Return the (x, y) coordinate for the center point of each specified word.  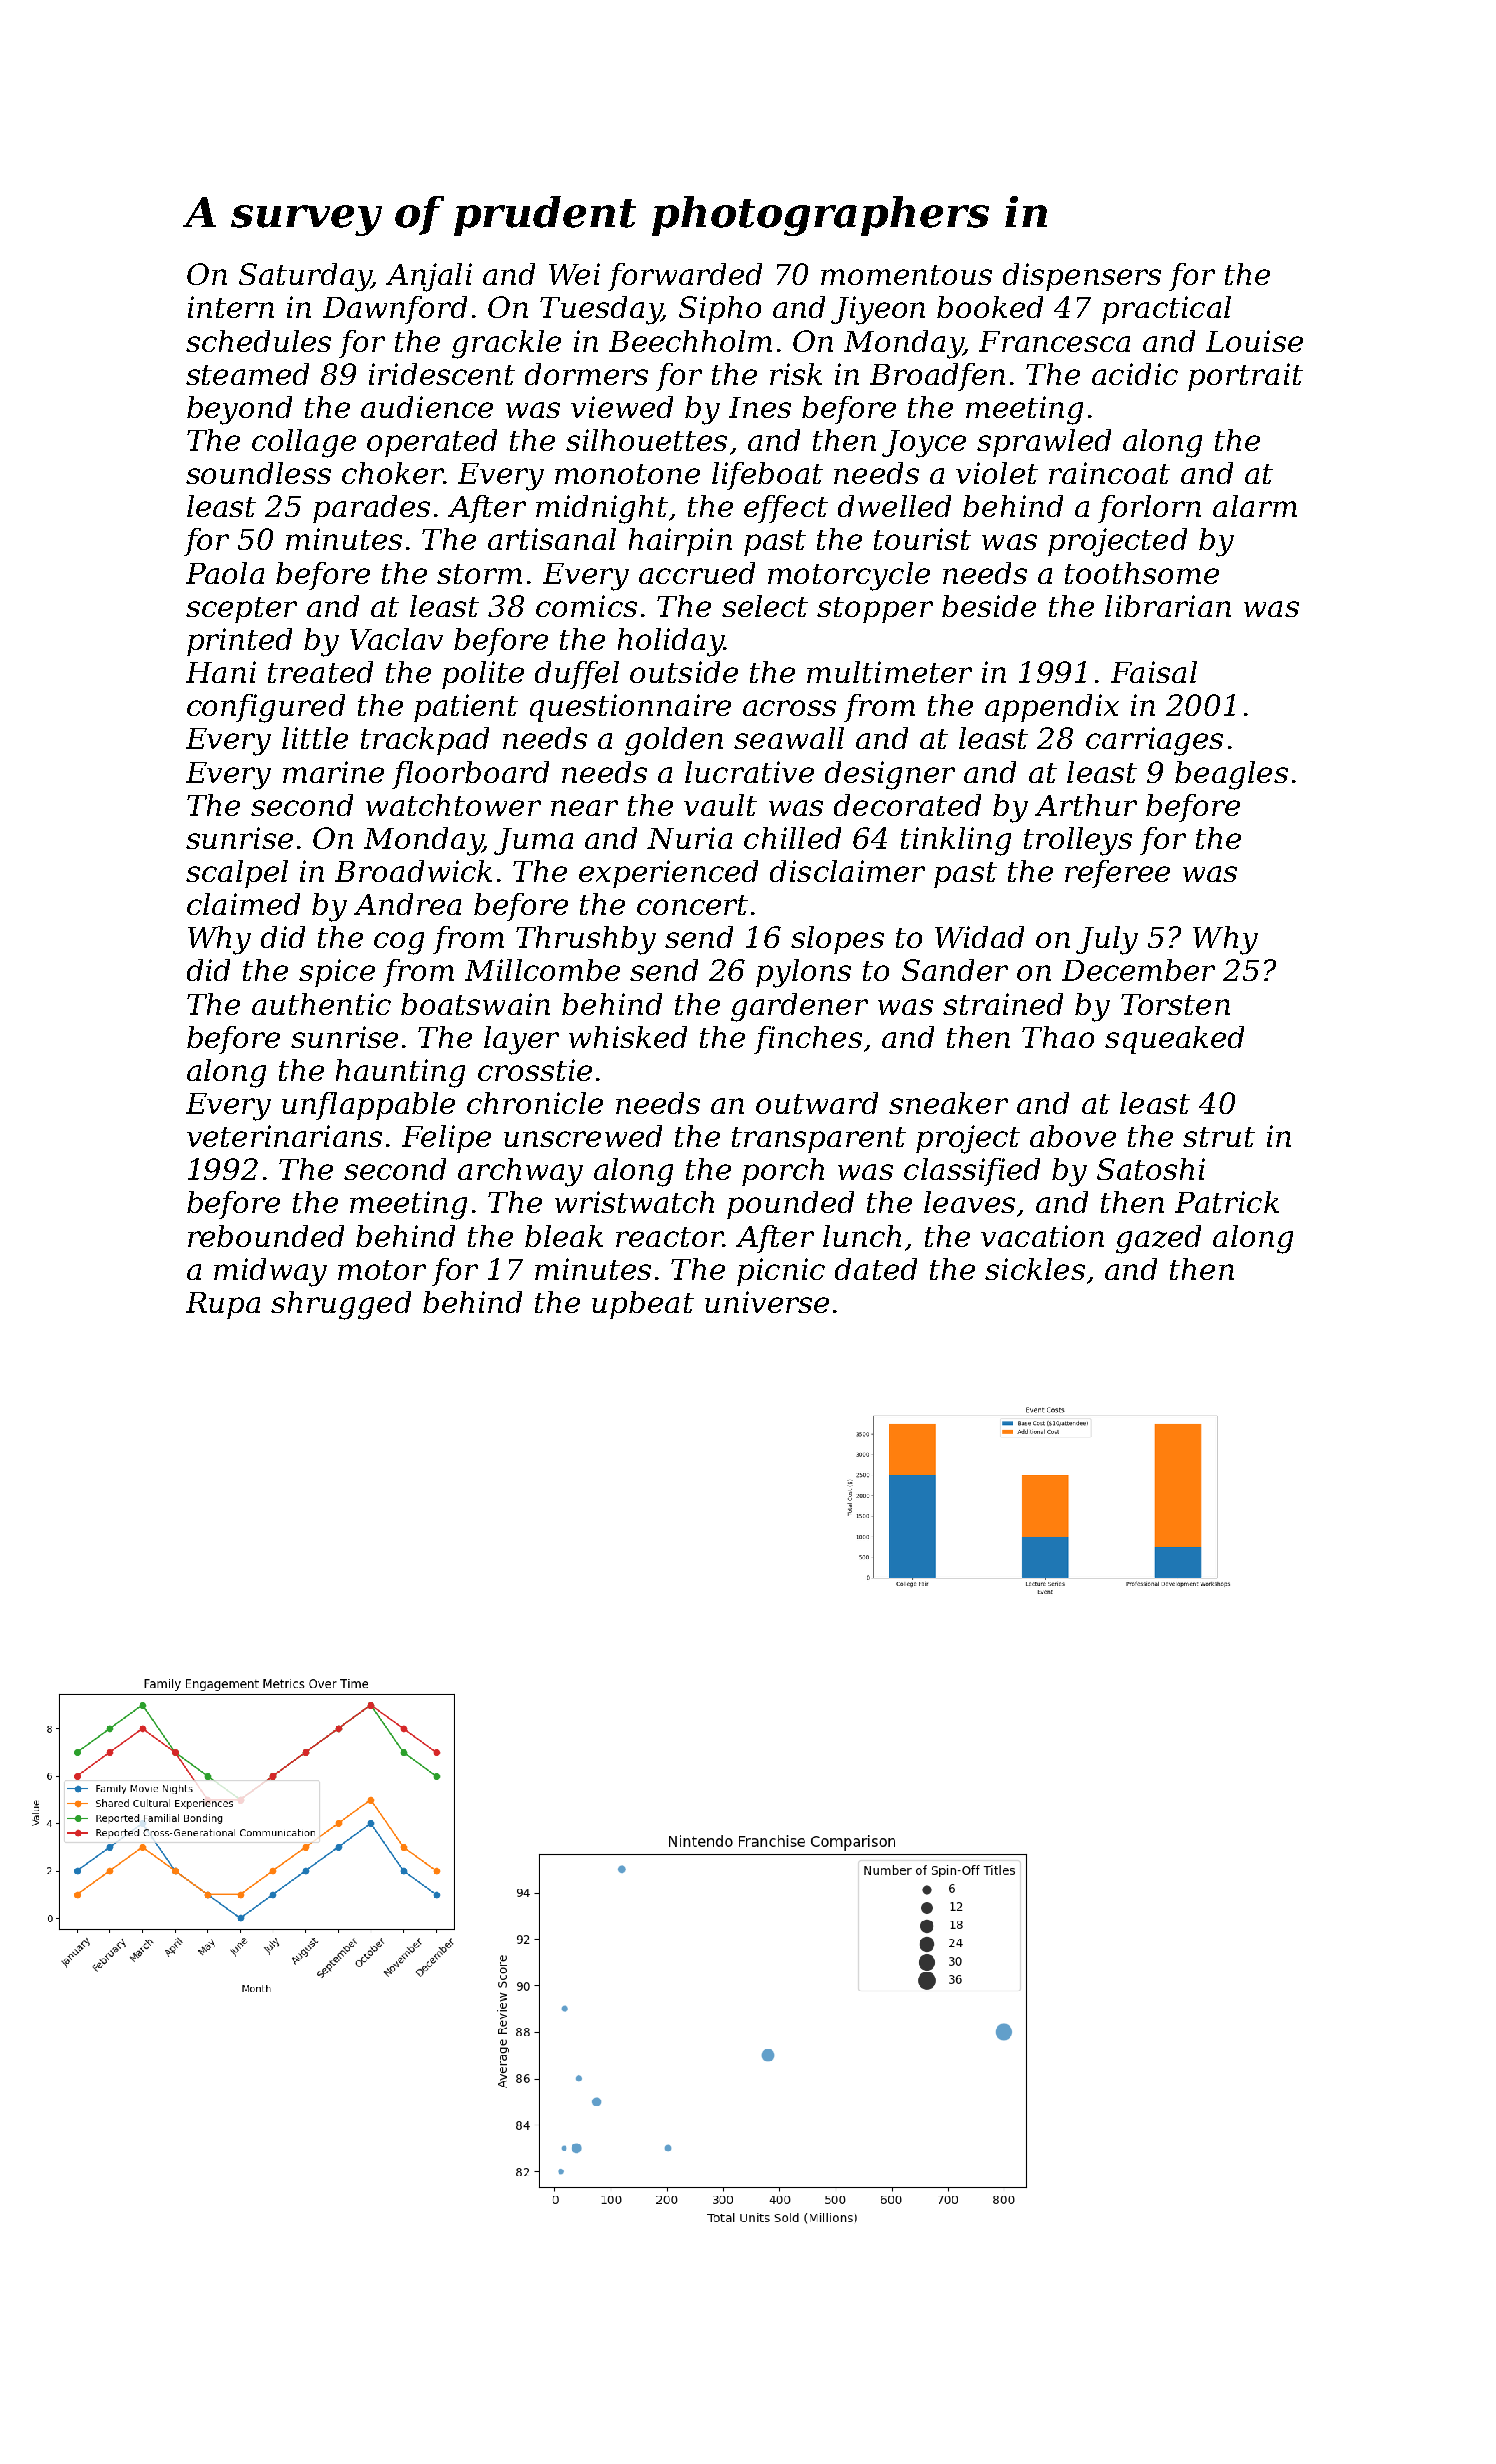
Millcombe (542, 970)
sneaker (948, 1103)
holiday (671, 642)
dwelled (894, 506)
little (315, 738)
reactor (669, 1237)
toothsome (1142, 573)
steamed (247, 374)
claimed (243, 904)
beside (989, 606)
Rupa (223, 1305)
